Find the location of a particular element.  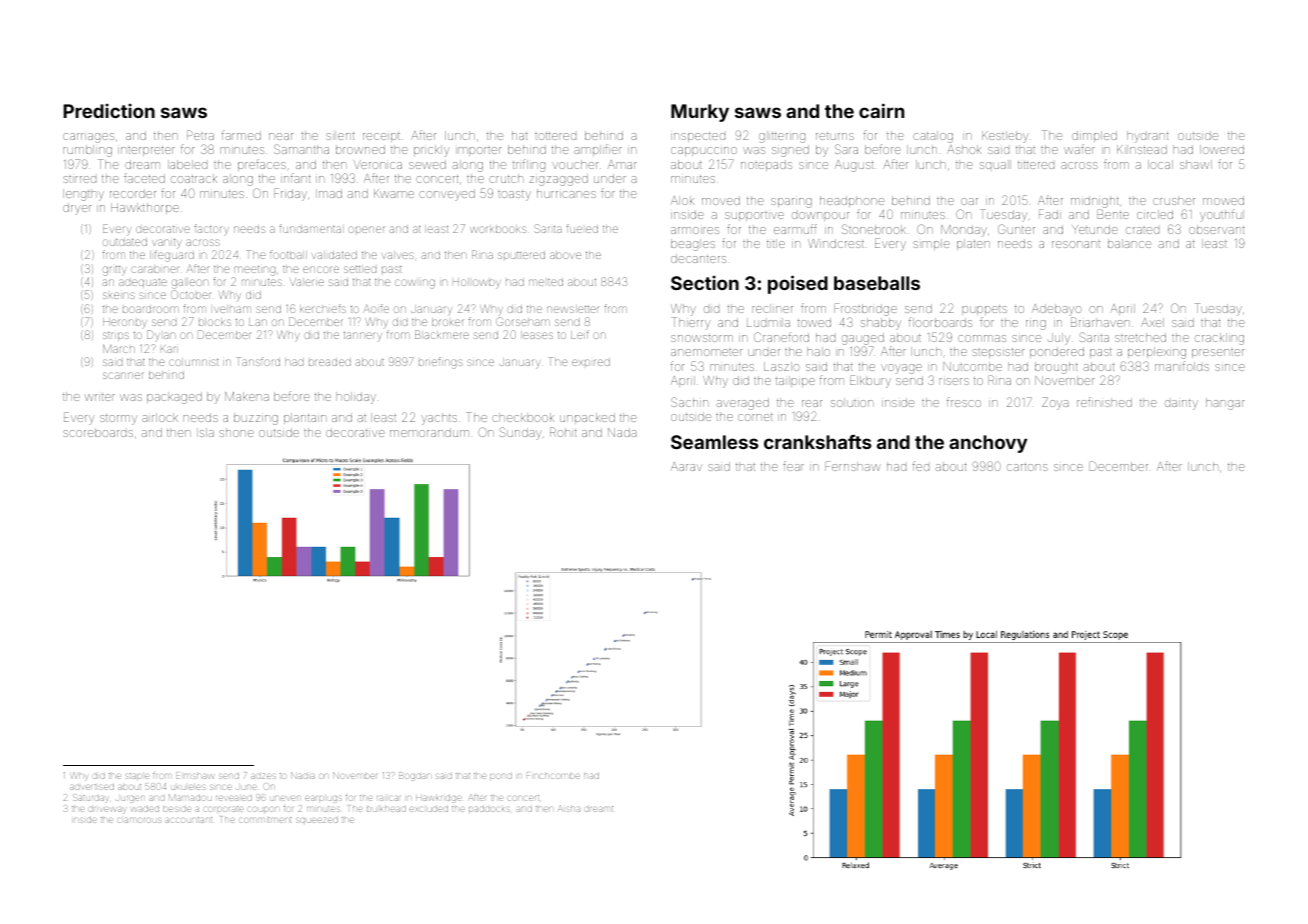

cartons is located at coordinates (1027, 467).
